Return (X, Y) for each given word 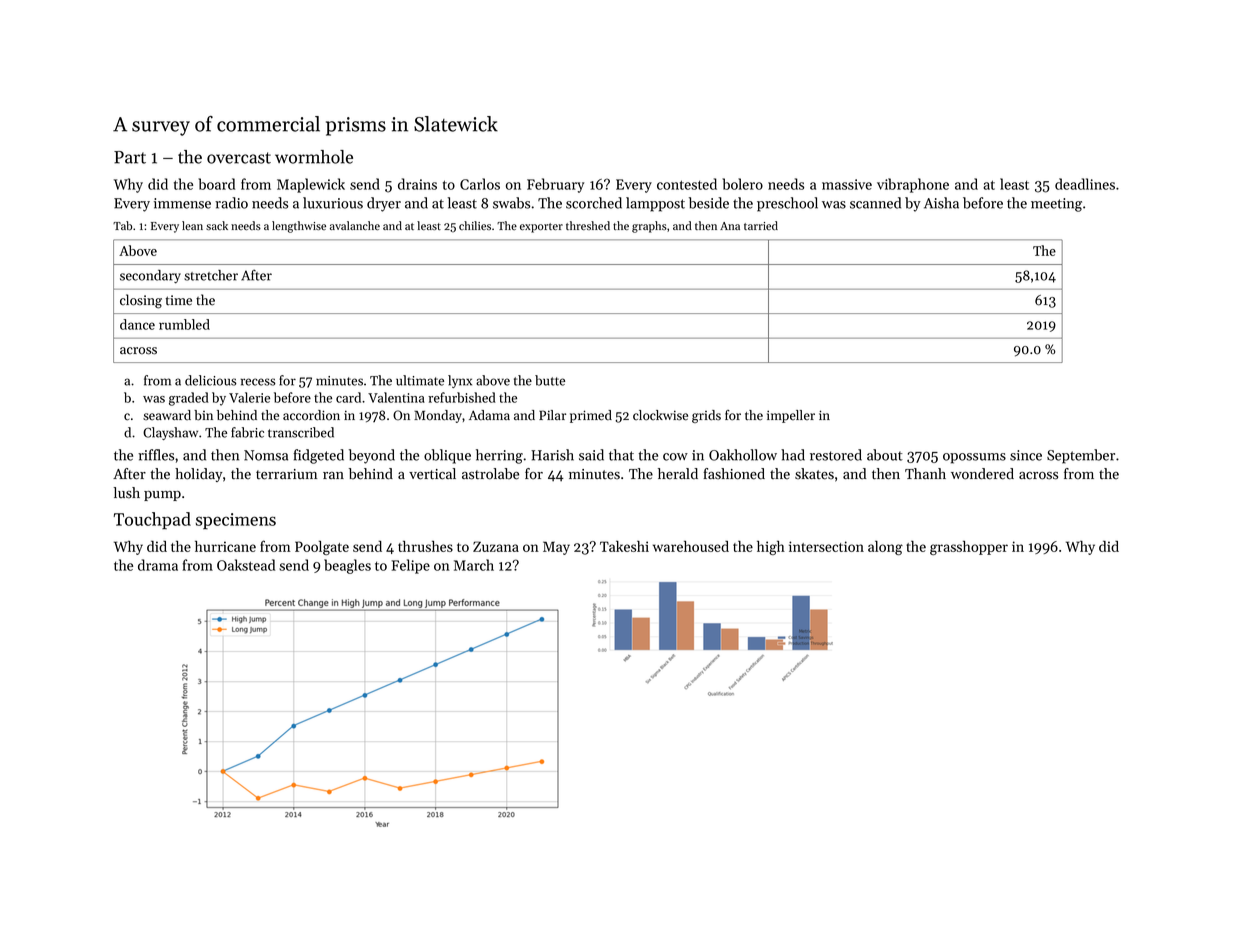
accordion (311, 415)
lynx (460, 381)
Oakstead (246, 565)
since (1026, 455)
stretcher (211, 275)
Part (130, 157)
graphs (649, 227)
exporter (541, 228)
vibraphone (913, 185)
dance (137, 324)
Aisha (941, 203)
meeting (1056, 205)
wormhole (314, 157)
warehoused (691, 546)
